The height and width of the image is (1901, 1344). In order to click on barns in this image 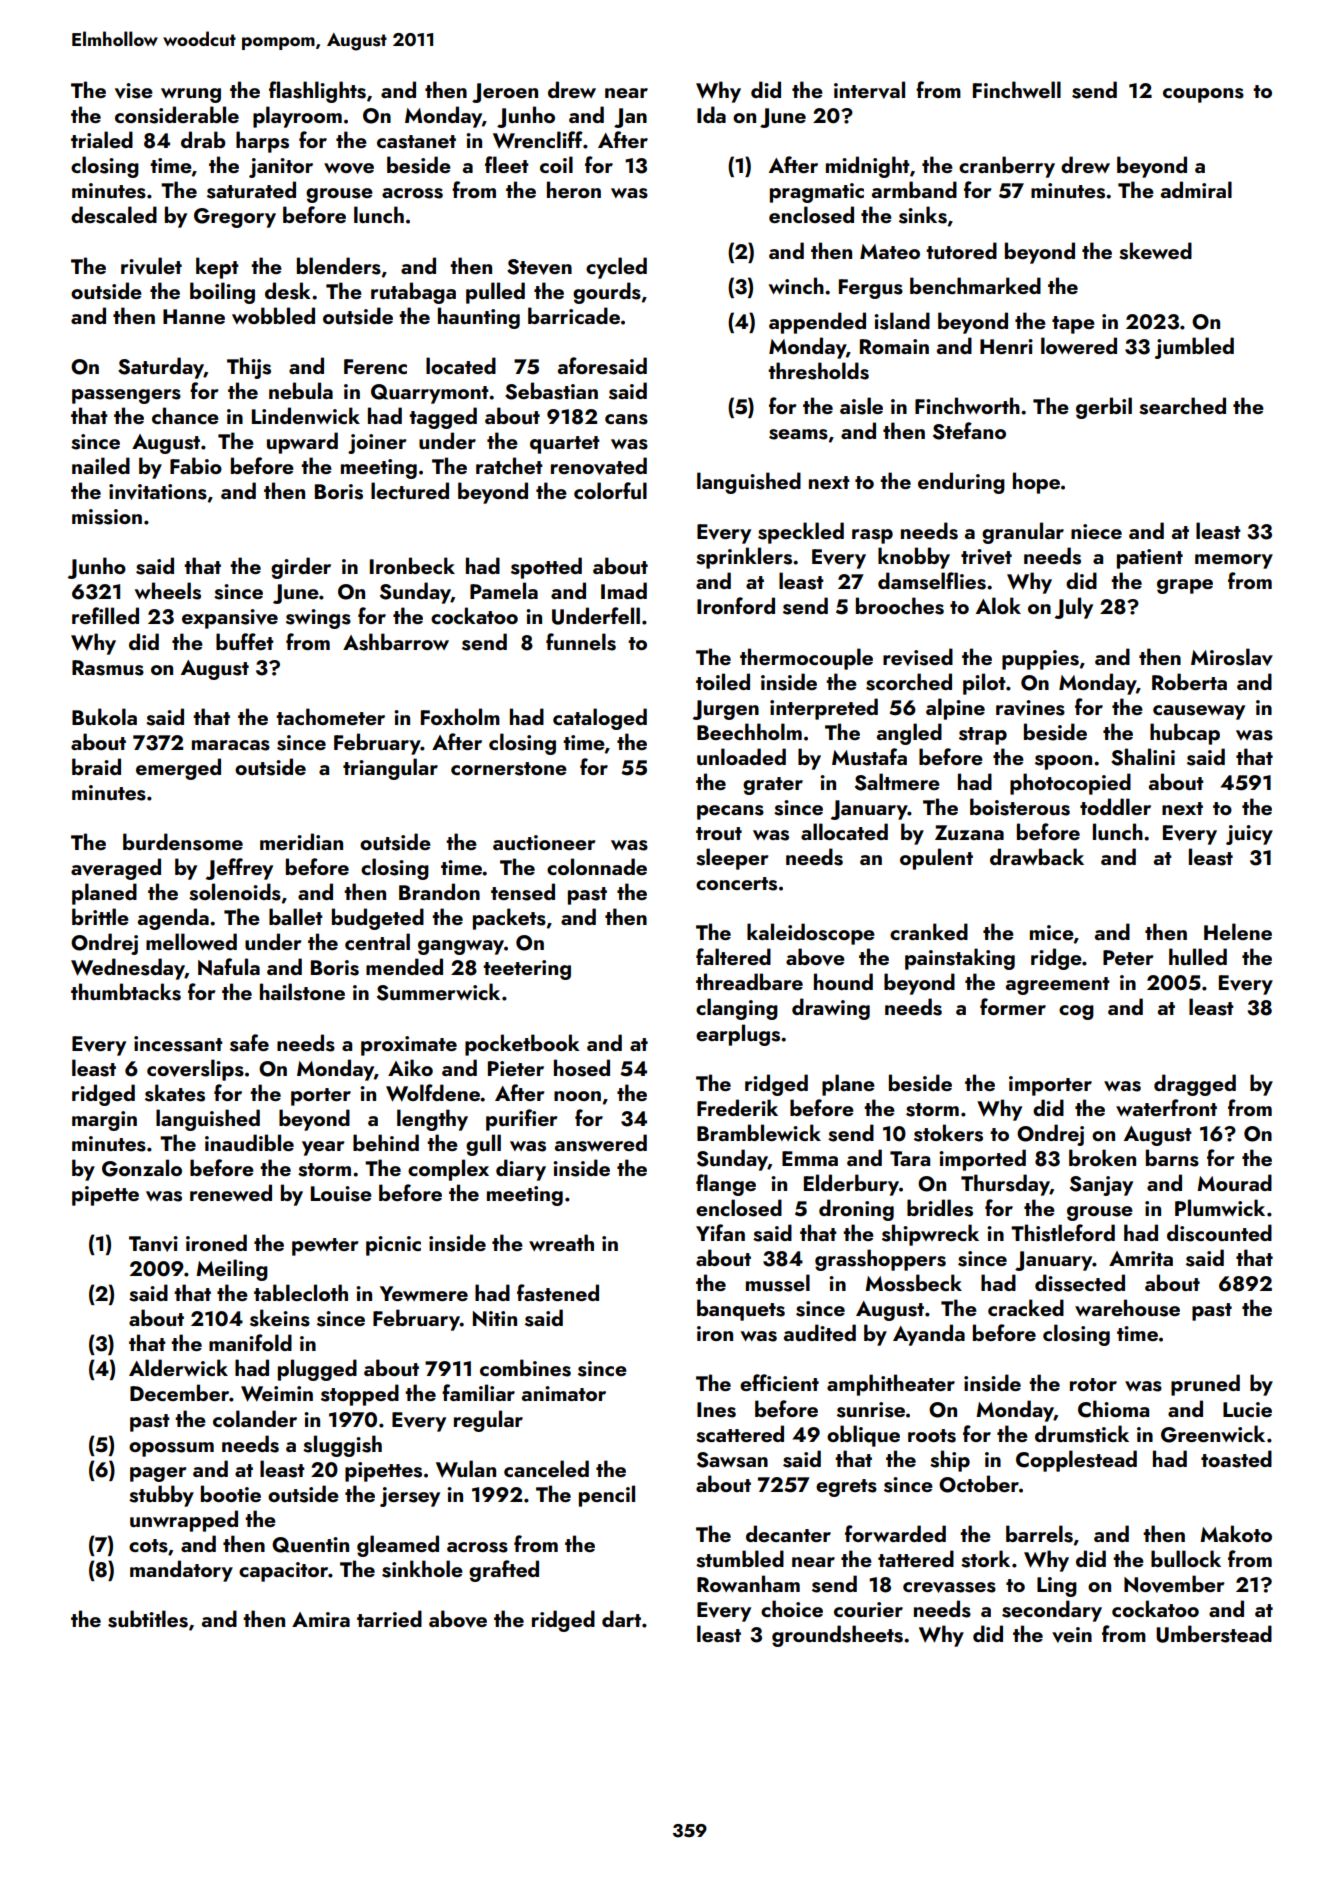, I will do `click(1172, 1158)`.
